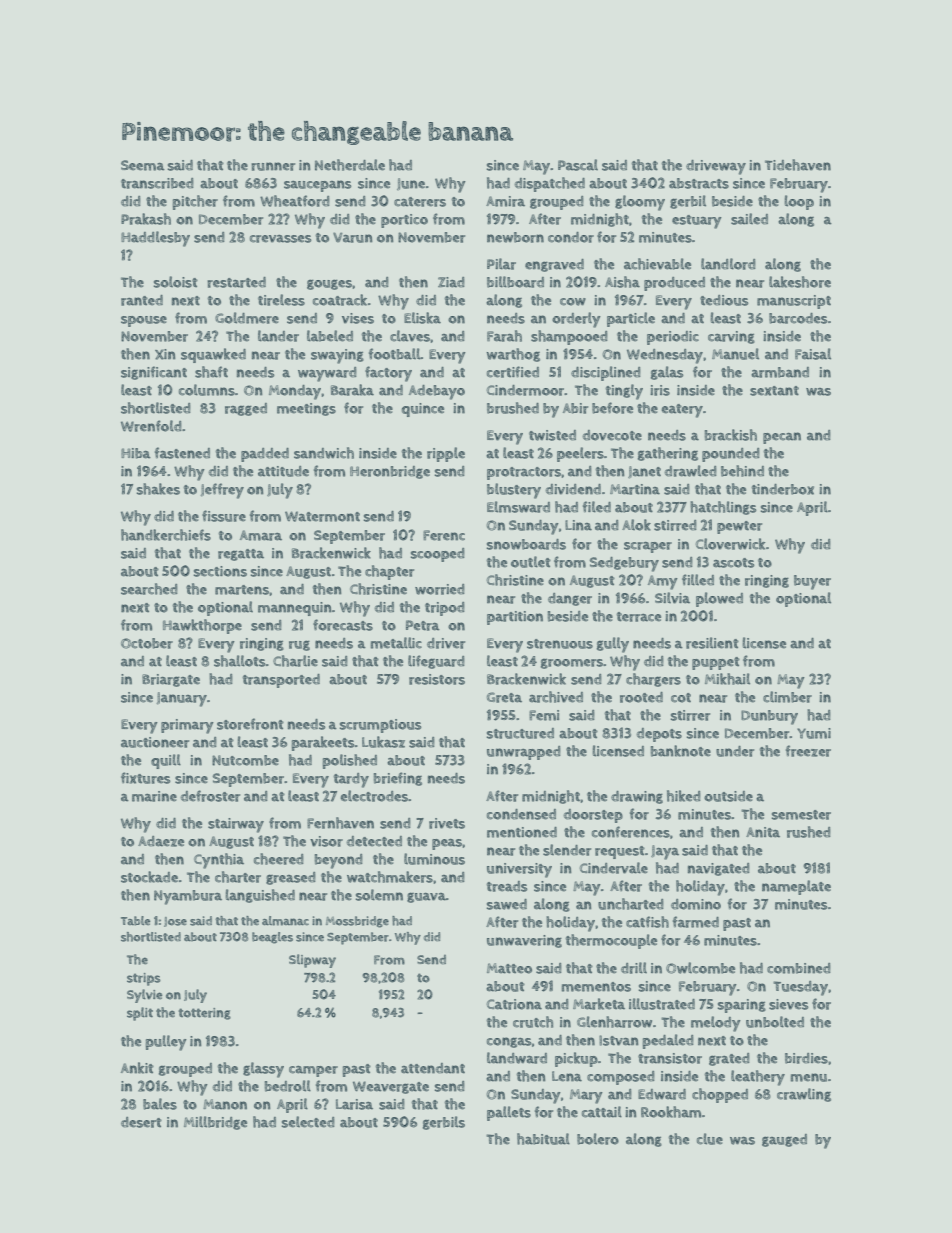  Describe the element at coordinates (143, 165) in the document. I see `Seema` at that location.
